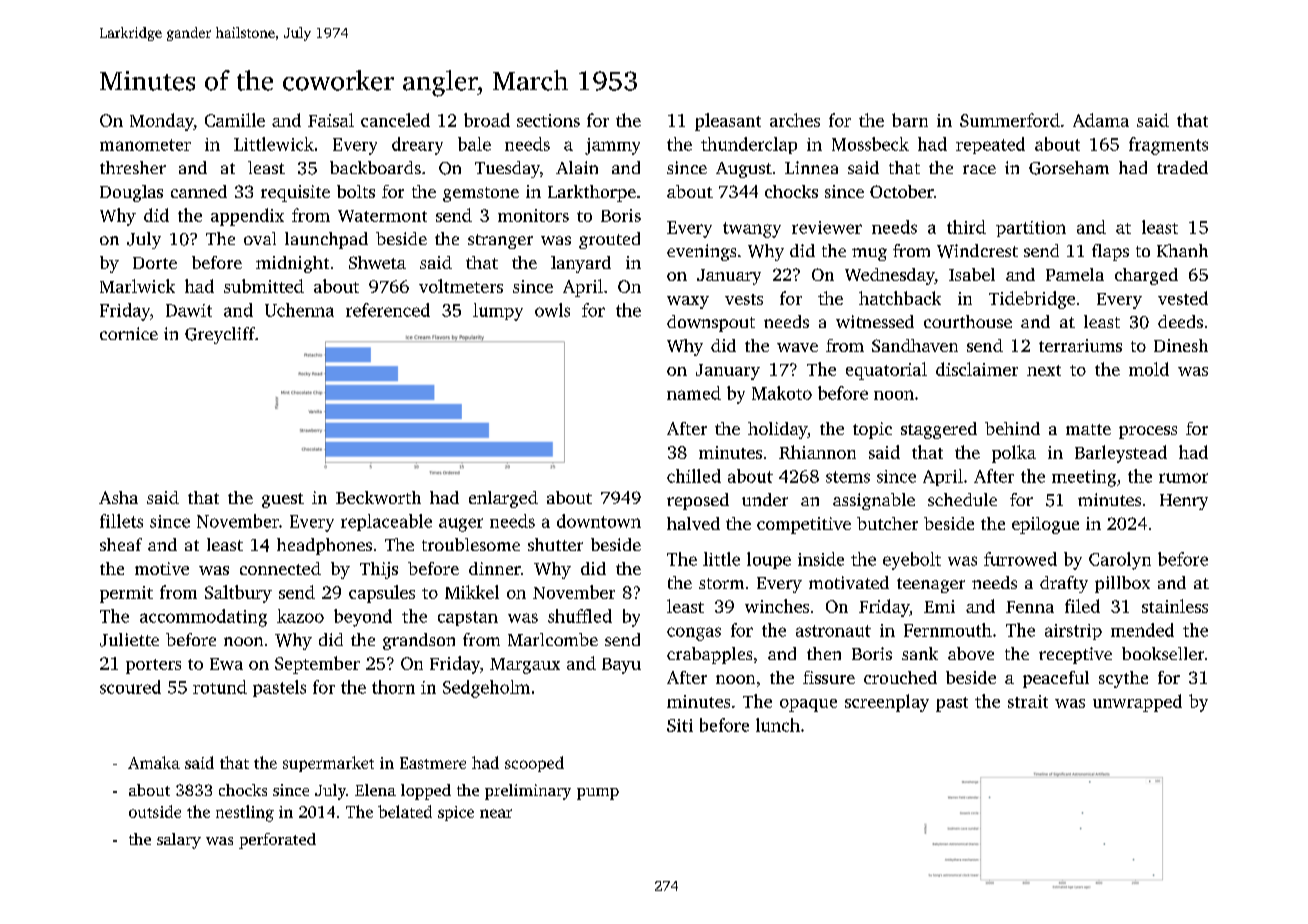 The width and height of the screenshot is (1308, 924). I want to click on thorn, so click(393, 687).
